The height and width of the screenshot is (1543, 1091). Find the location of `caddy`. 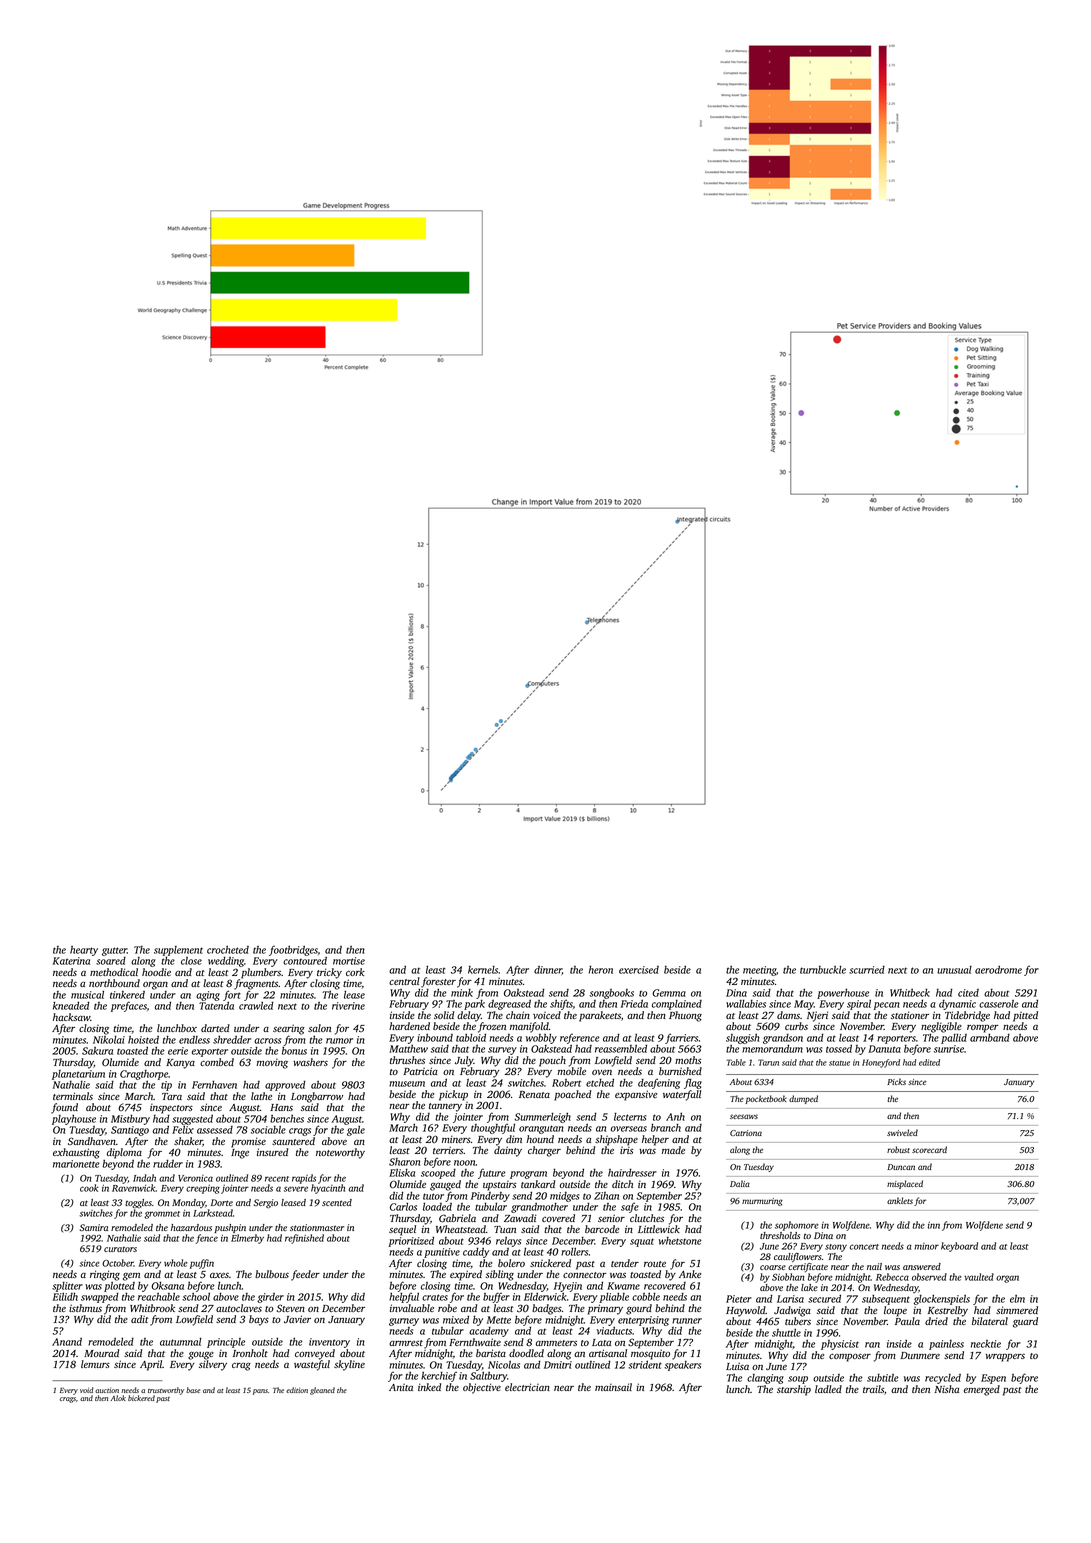

caddy is located at coordinates (476, 1253).
